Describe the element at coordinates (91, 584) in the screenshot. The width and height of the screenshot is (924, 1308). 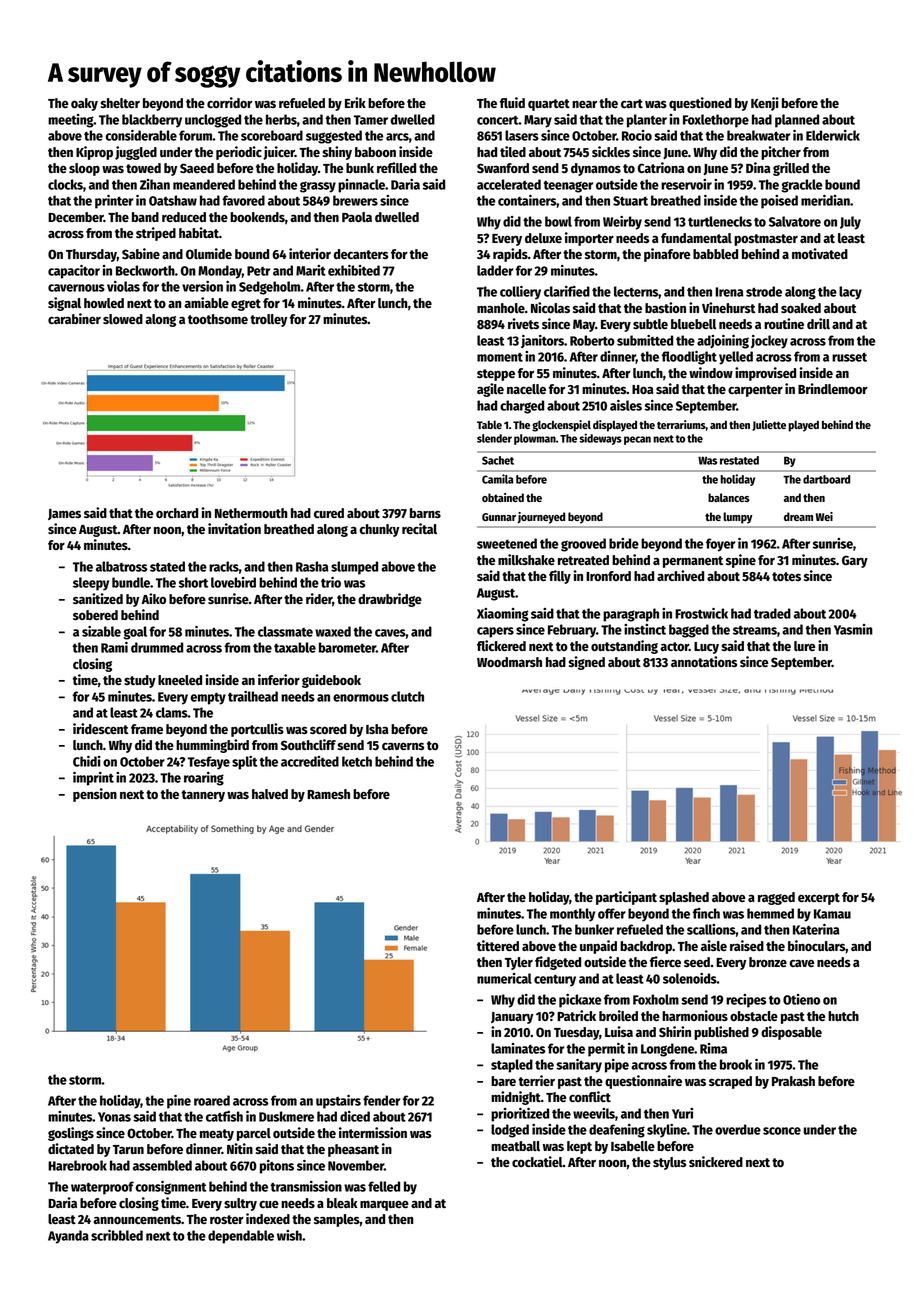
I see `sleepy` at that location.
